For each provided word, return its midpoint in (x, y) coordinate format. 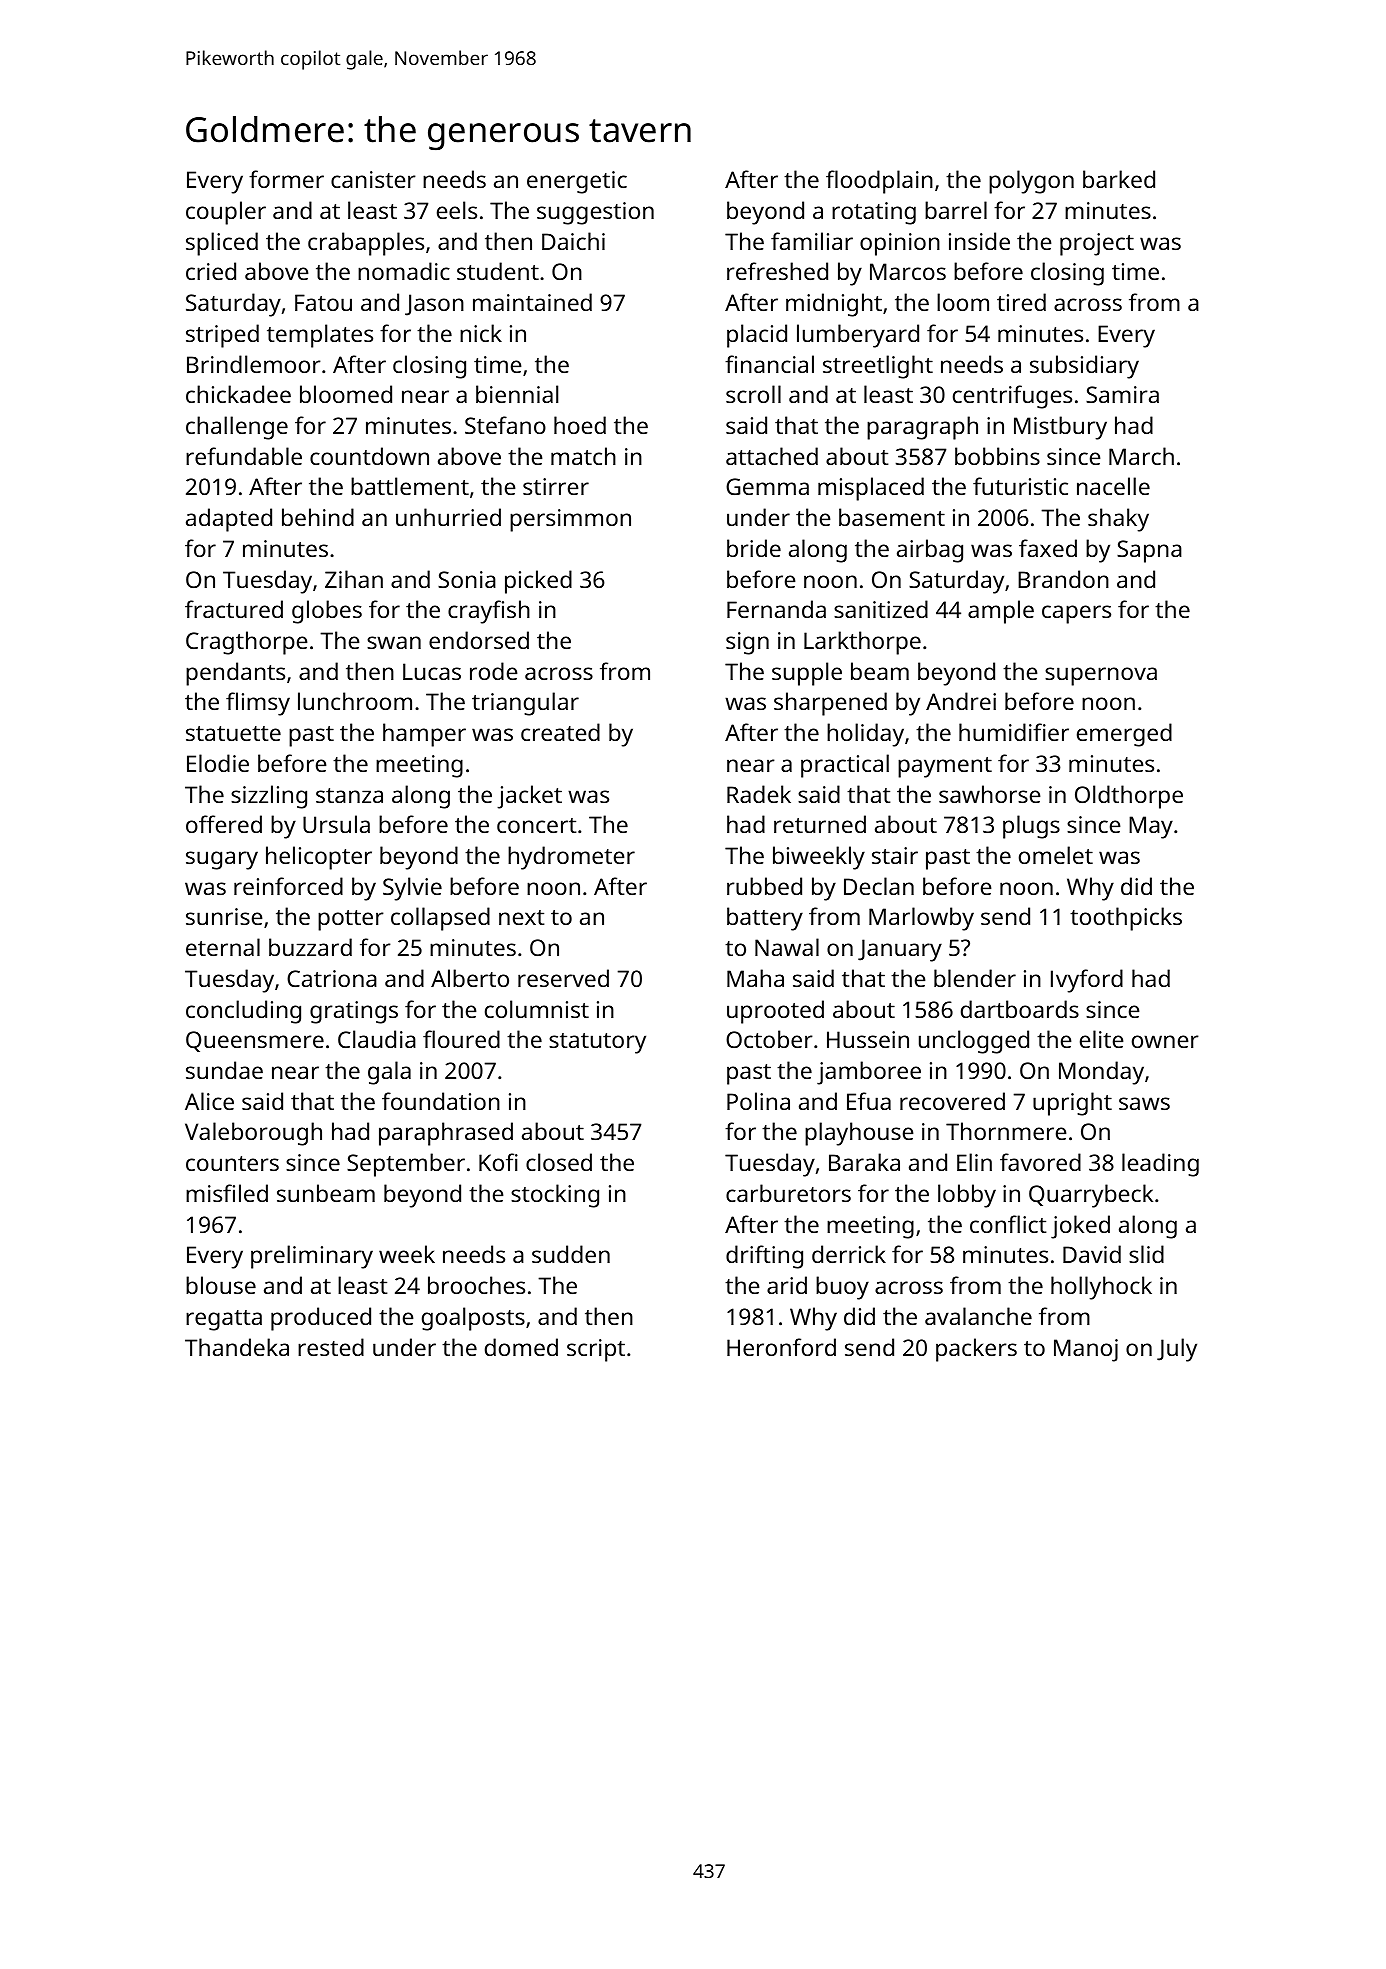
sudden (571, 1254)
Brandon (1063, 579)
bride (754, 548)
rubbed (764, 886)
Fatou (323, 302)
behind (318, 517)
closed (559, 1162)
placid (757, 336)
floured (461, 1039)
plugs (1031, 827)
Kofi (498, 1162)
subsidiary (1084, 367)
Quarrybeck (1091, 1196)
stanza (349, 795)
